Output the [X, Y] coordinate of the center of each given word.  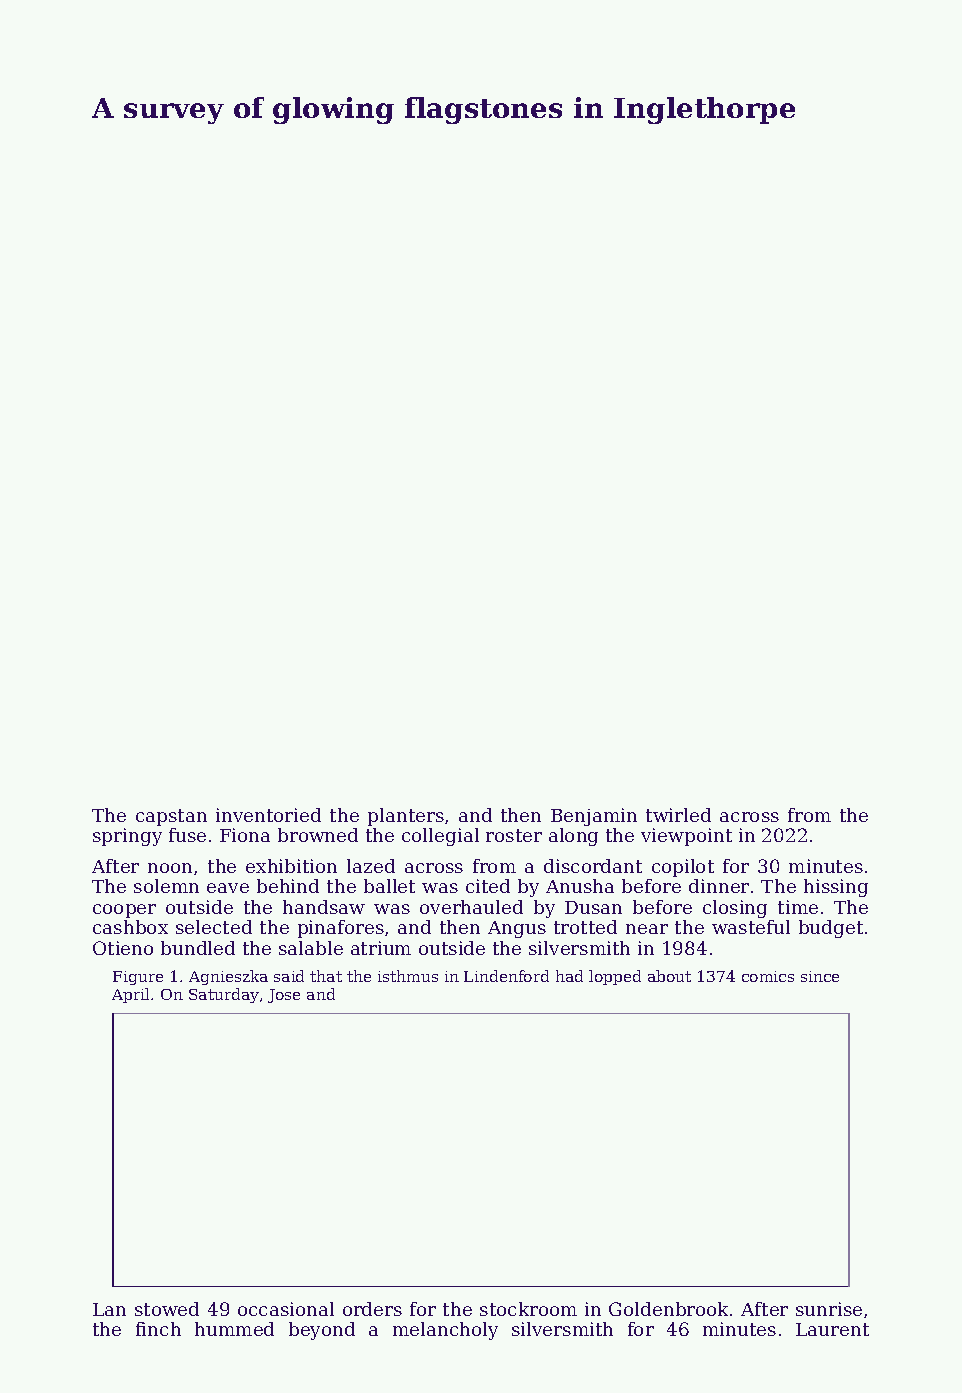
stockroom [528, 1309]
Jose [284, 996]
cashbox [130, 927]
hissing [836, 888]
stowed [167, 1309]
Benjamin [594, 817]
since [820, 976]
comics [768, 976]
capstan [171, 817]
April [130, 995]
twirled [678, 815]
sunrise [829, 1309]
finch [158, 1329]
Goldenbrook [668, 1309]
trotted [585, 927]
